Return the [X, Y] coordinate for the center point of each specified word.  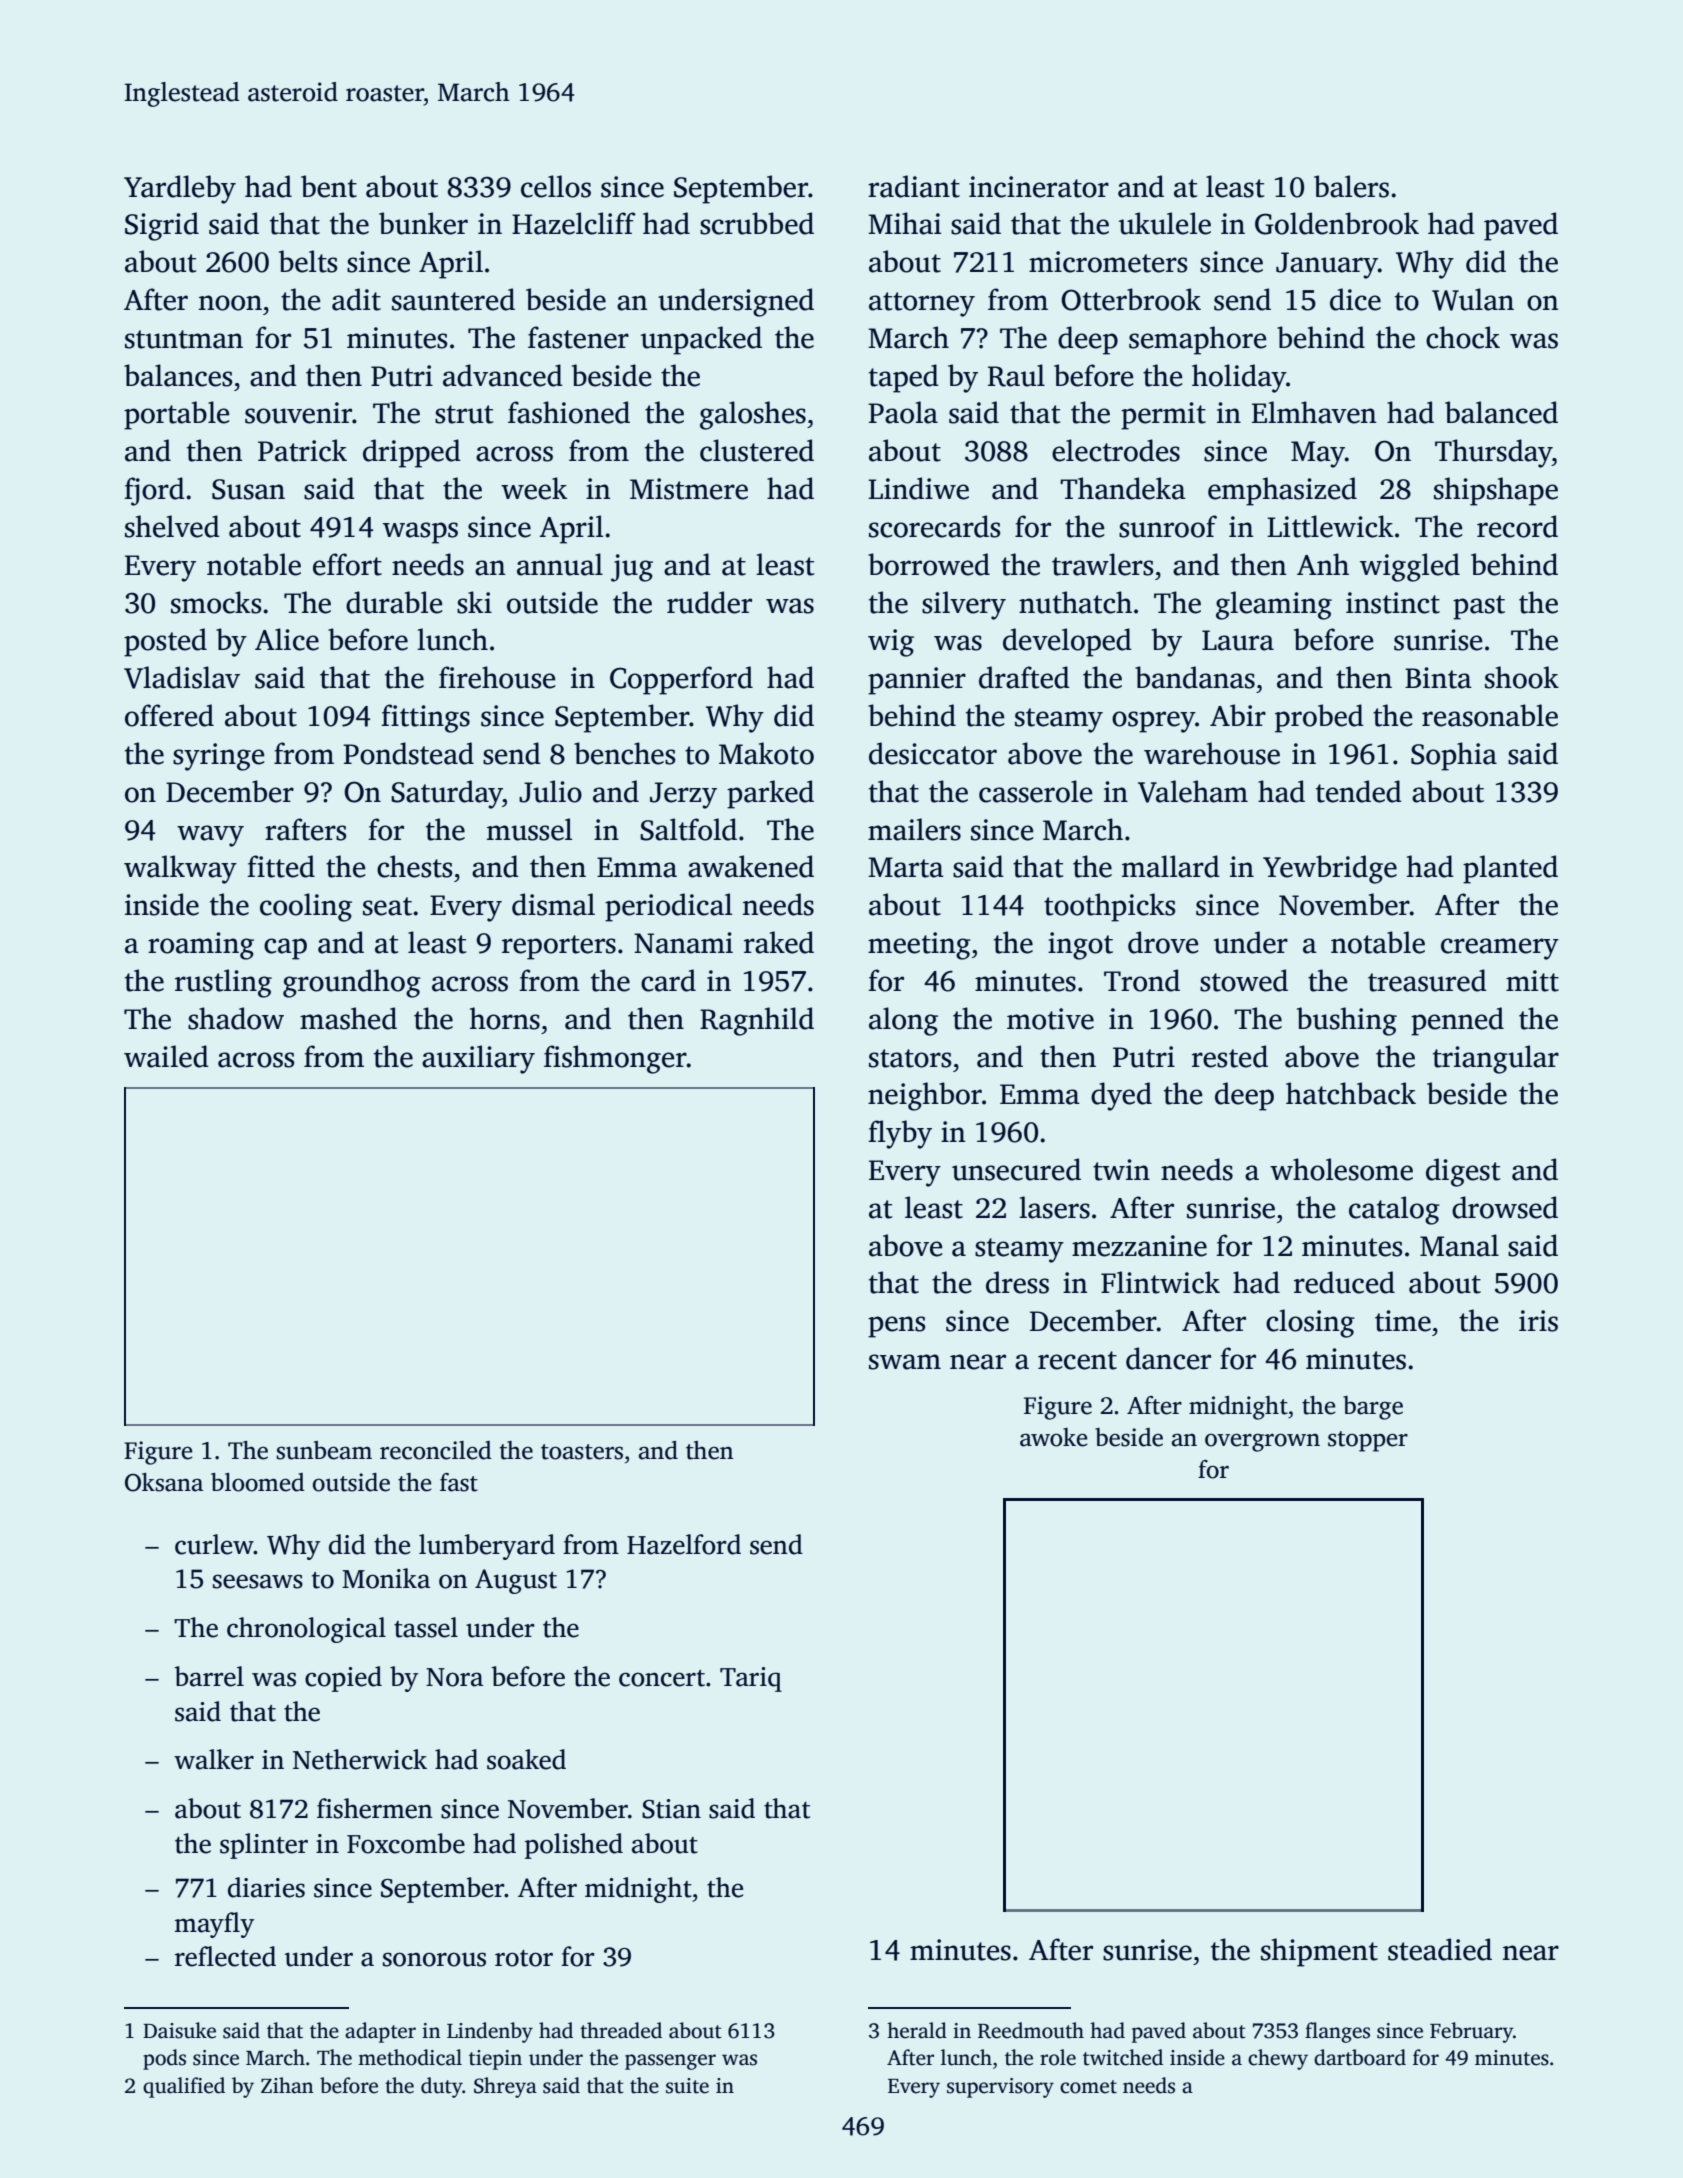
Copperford [681, 680]
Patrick [302, 450]
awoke [1054, 1437]
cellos [556, 186]
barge [1373, 1408]
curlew [214, 1544]
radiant [914, 186]
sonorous [434, 1959]
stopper [1368, 1441]
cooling [306, 907]
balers [1351, 186]
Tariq [751, 1679]
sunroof [1168, 526]
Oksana [164, 1482]
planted [1510, 869]
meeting [919, 946]
